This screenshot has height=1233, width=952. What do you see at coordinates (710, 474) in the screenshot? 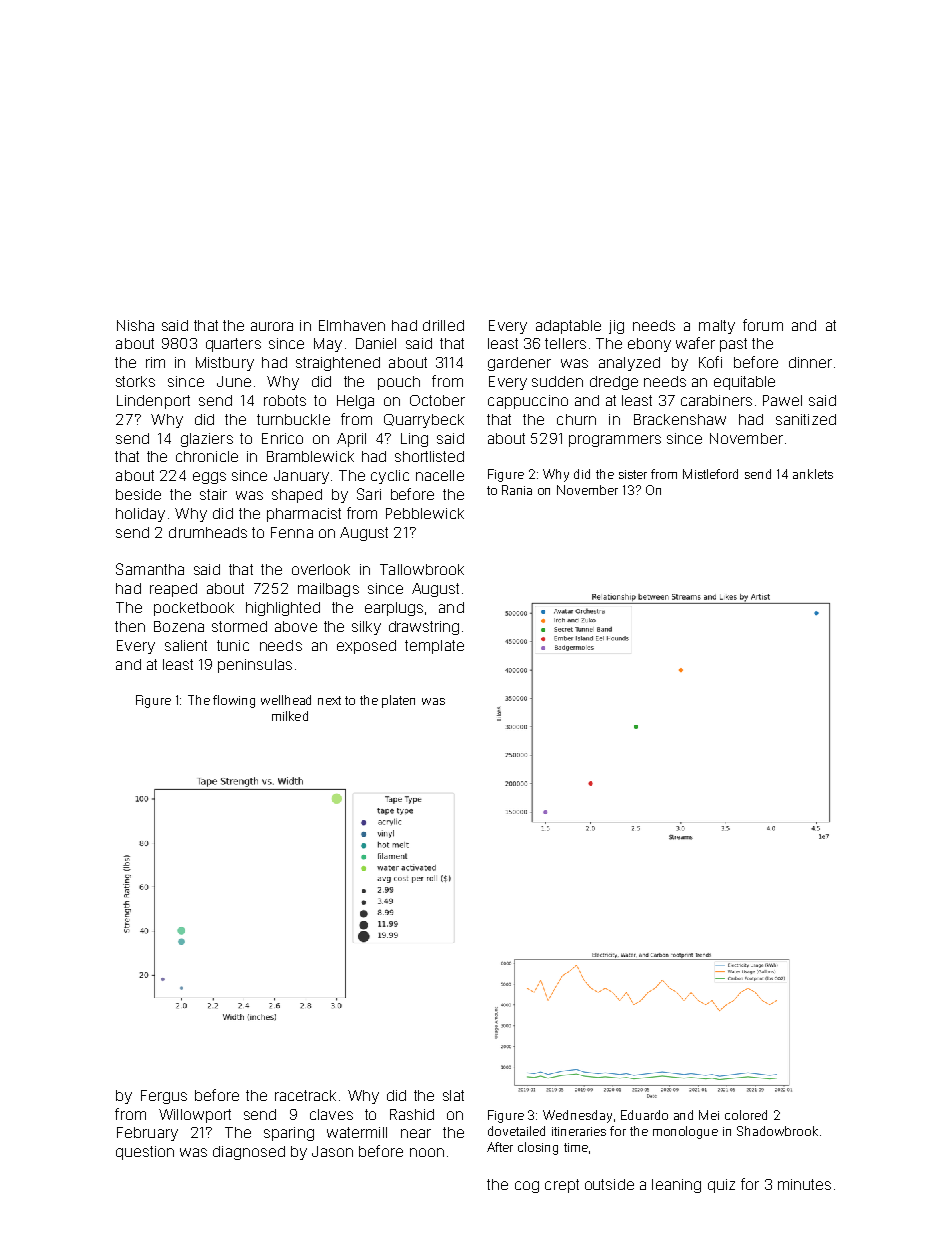
I see `Mistleford` at bounding box center [710, 474].
